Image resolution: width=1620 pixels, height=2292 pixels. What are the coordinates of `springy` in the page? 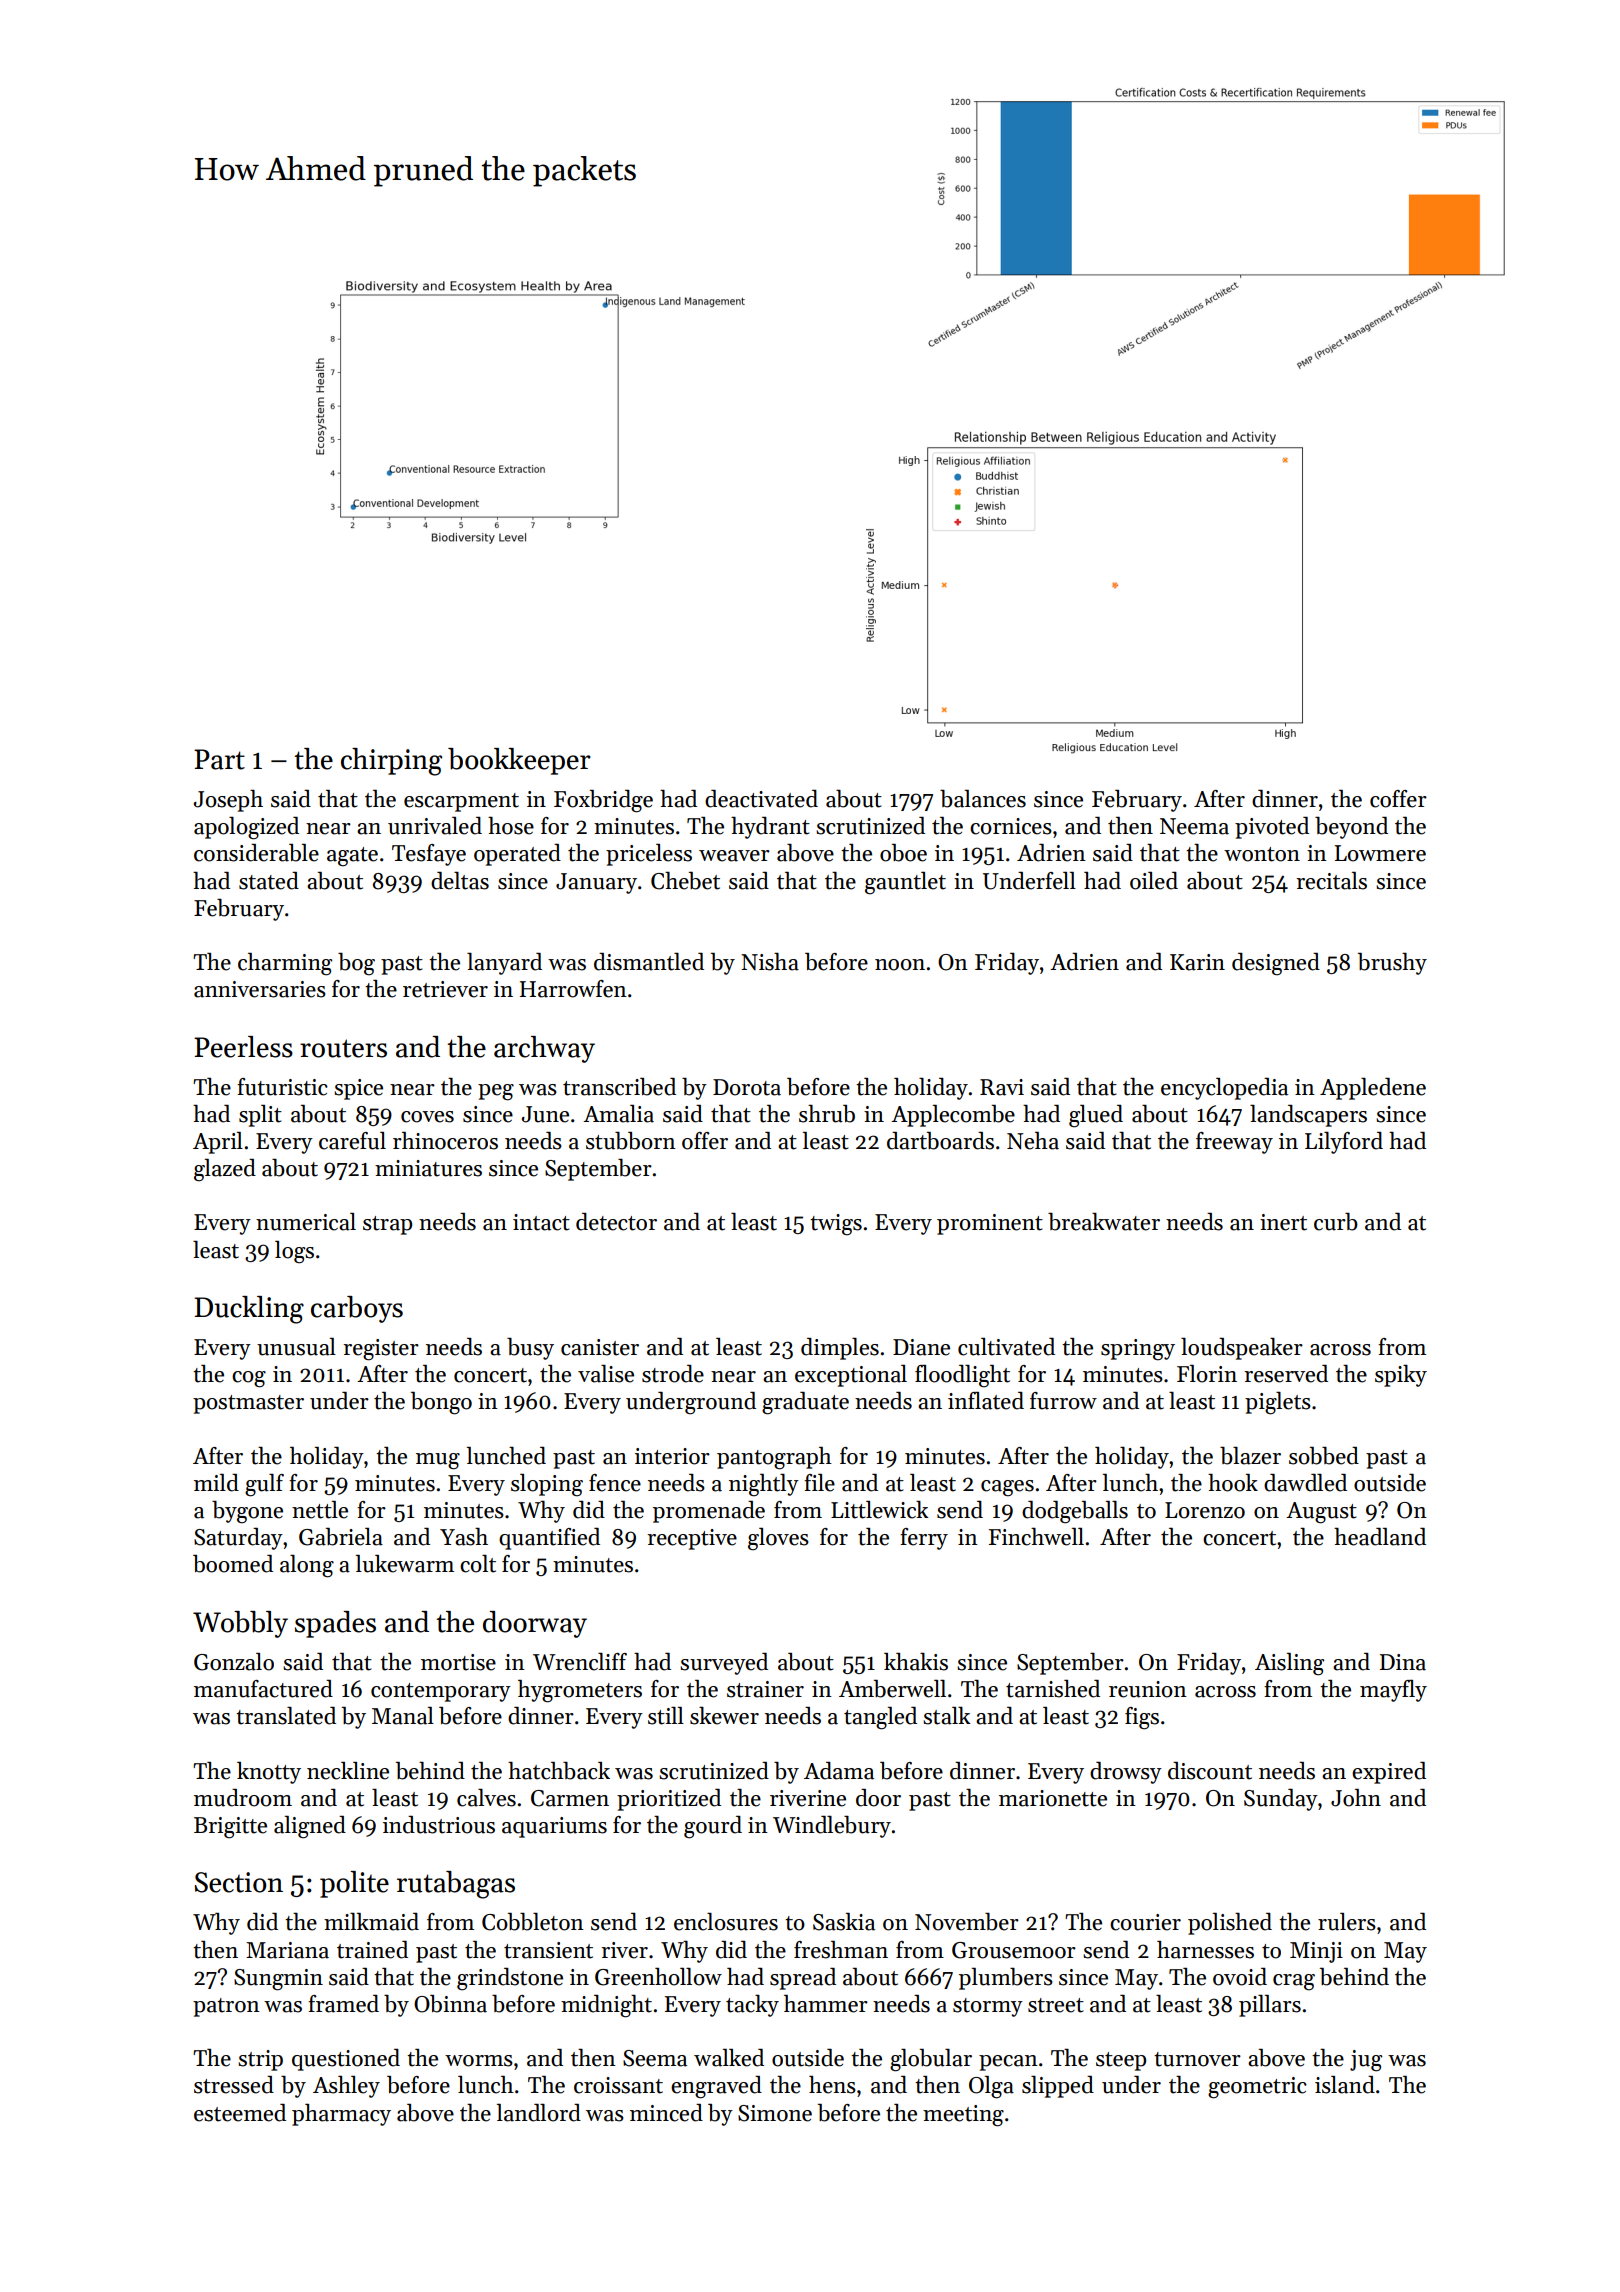 It's located at (1138, 1350).
